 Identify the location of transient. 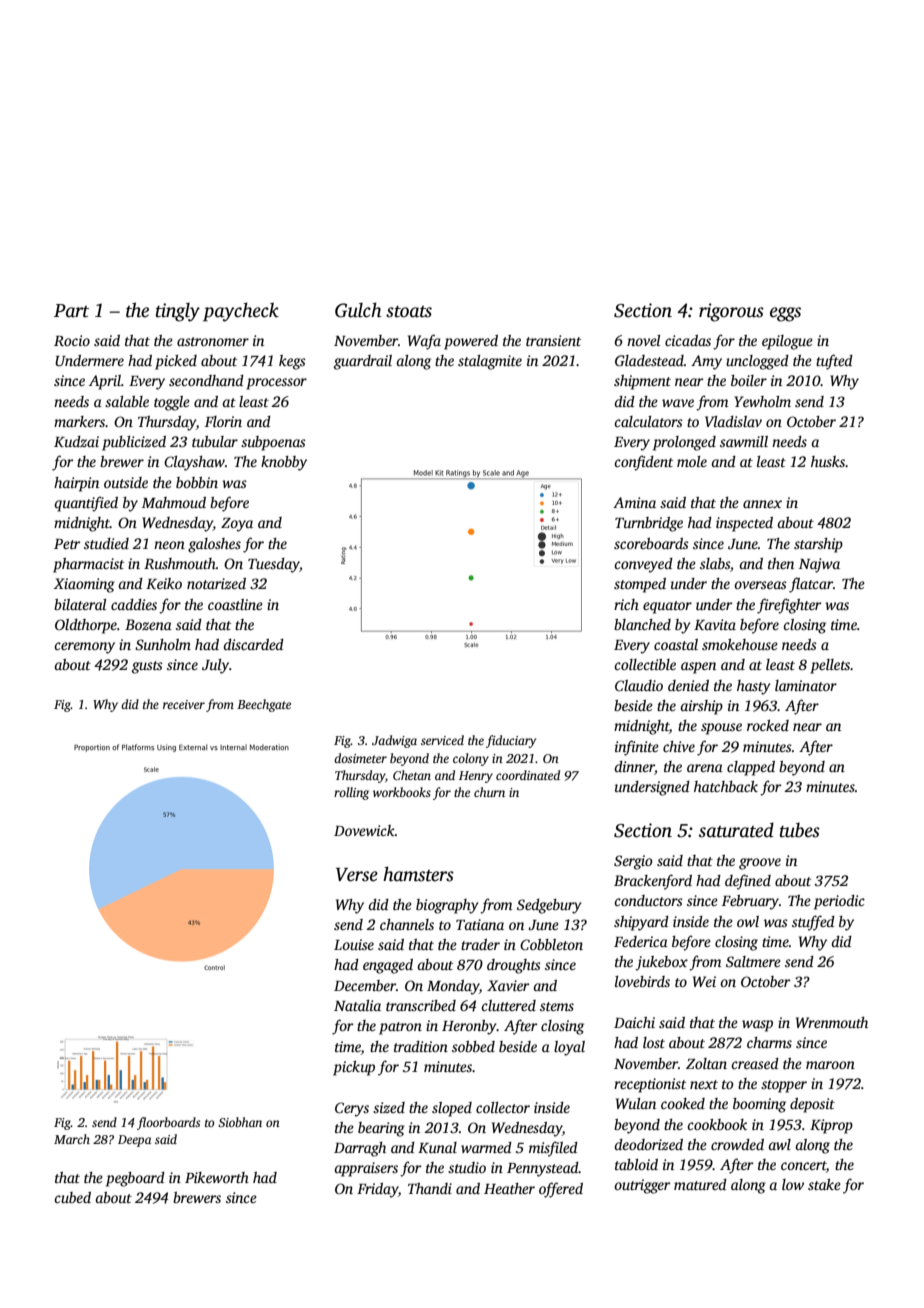
(553, 340).
